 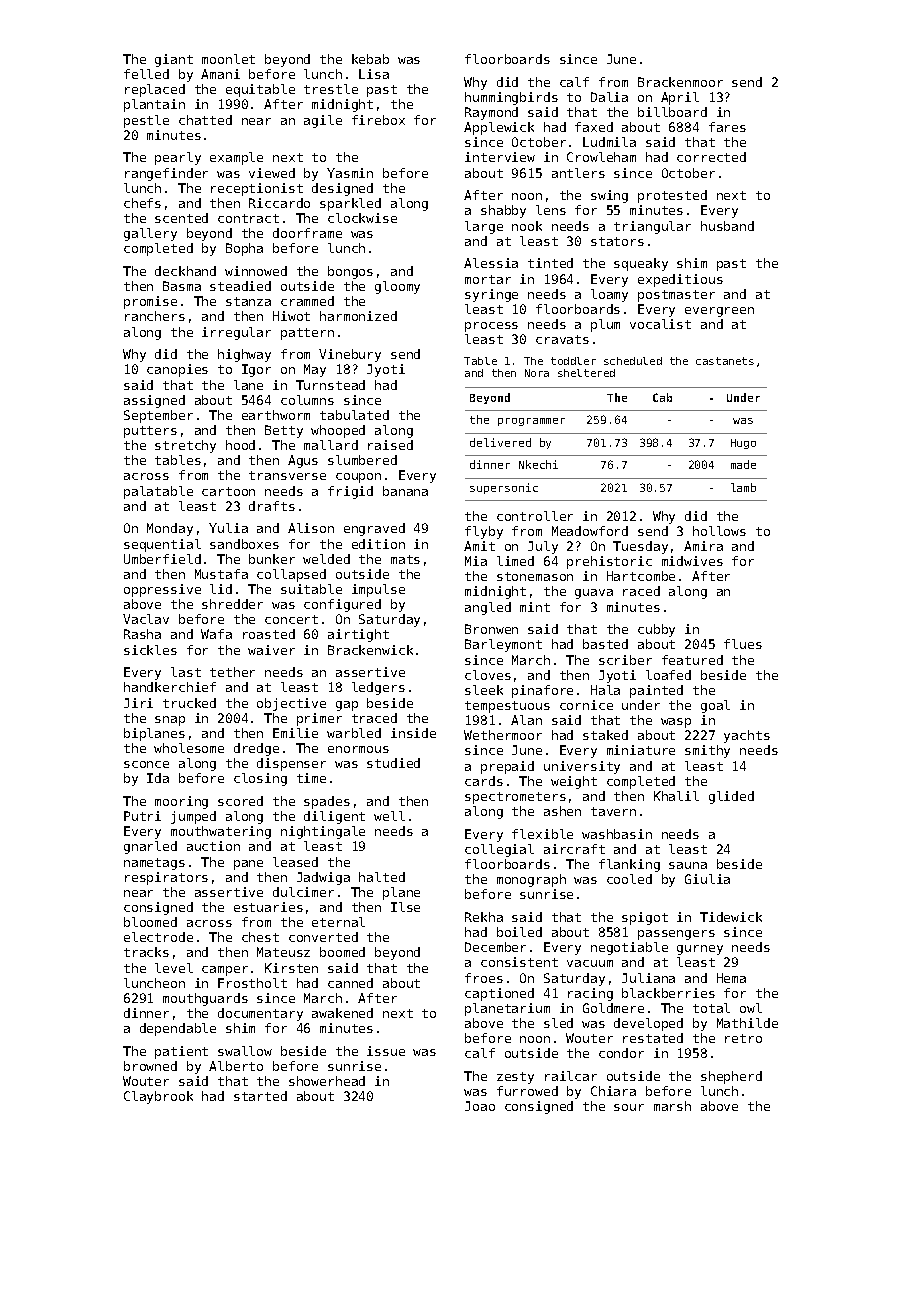 I want to click on felled, so click(x=146, y=74).
